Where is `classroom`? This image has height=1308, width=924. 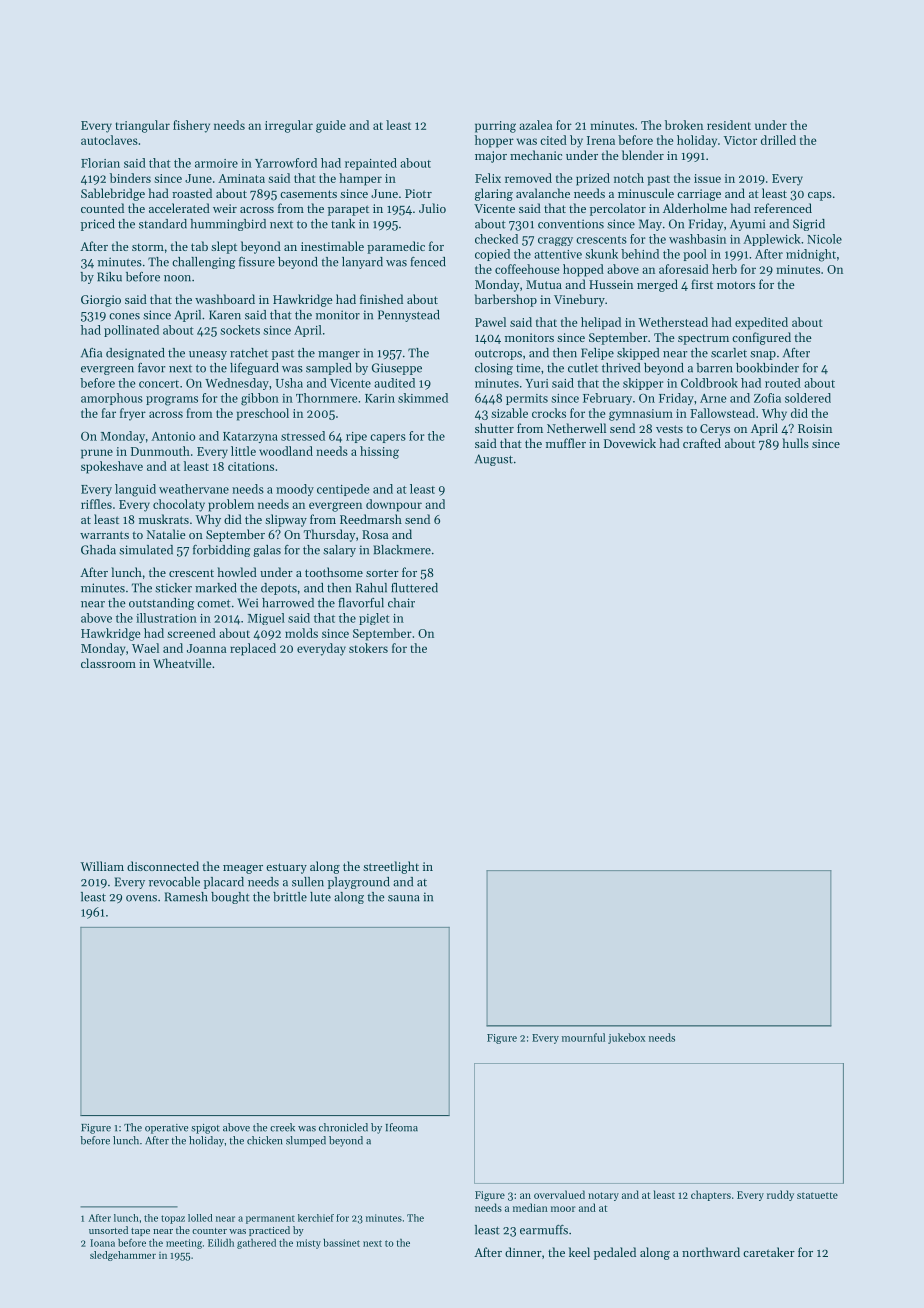 classroom is located at coordinates (108, 663).
